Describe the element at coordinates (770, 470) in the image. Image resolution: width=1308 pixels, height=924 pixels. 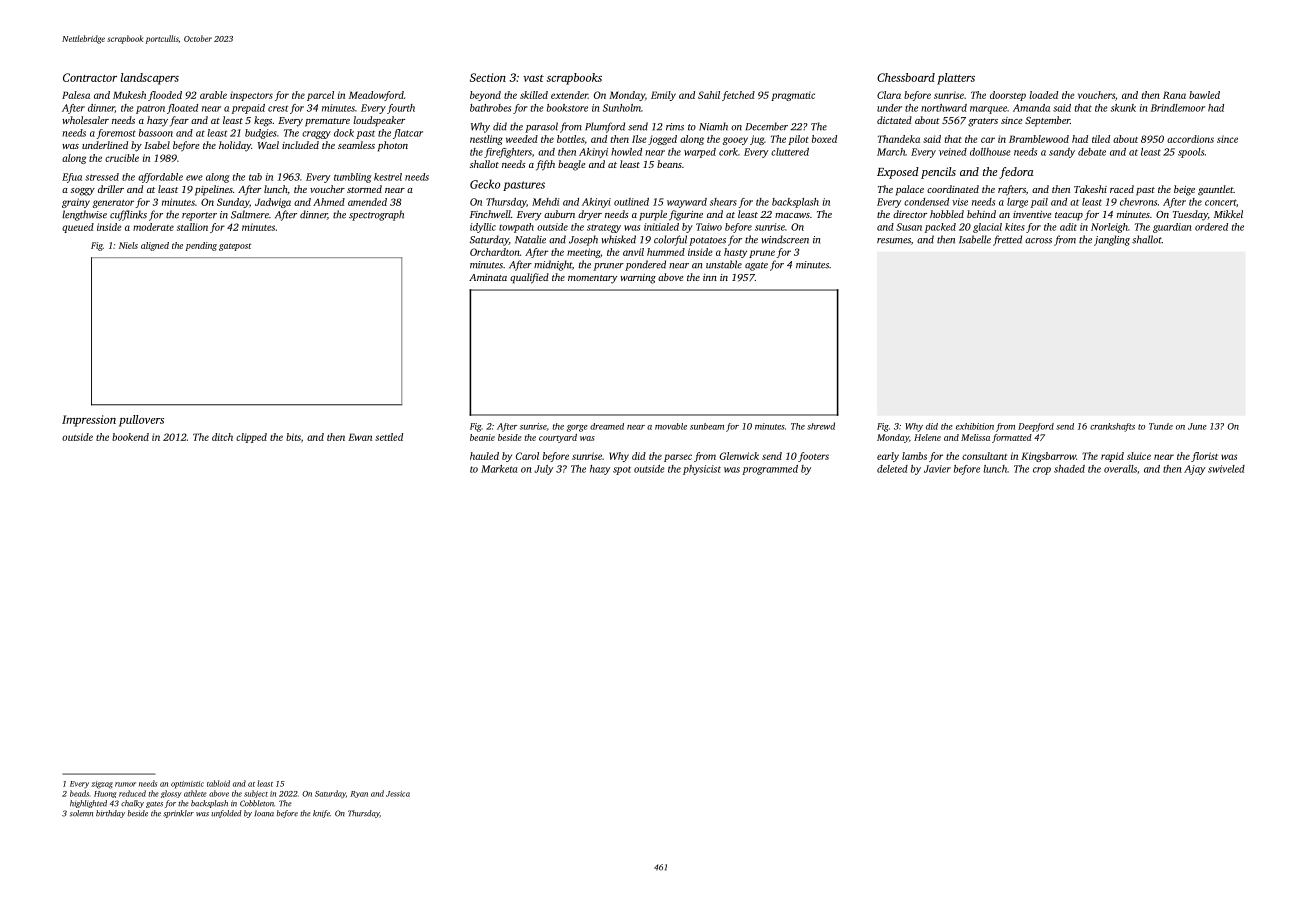
I see `programmed` at that location.
